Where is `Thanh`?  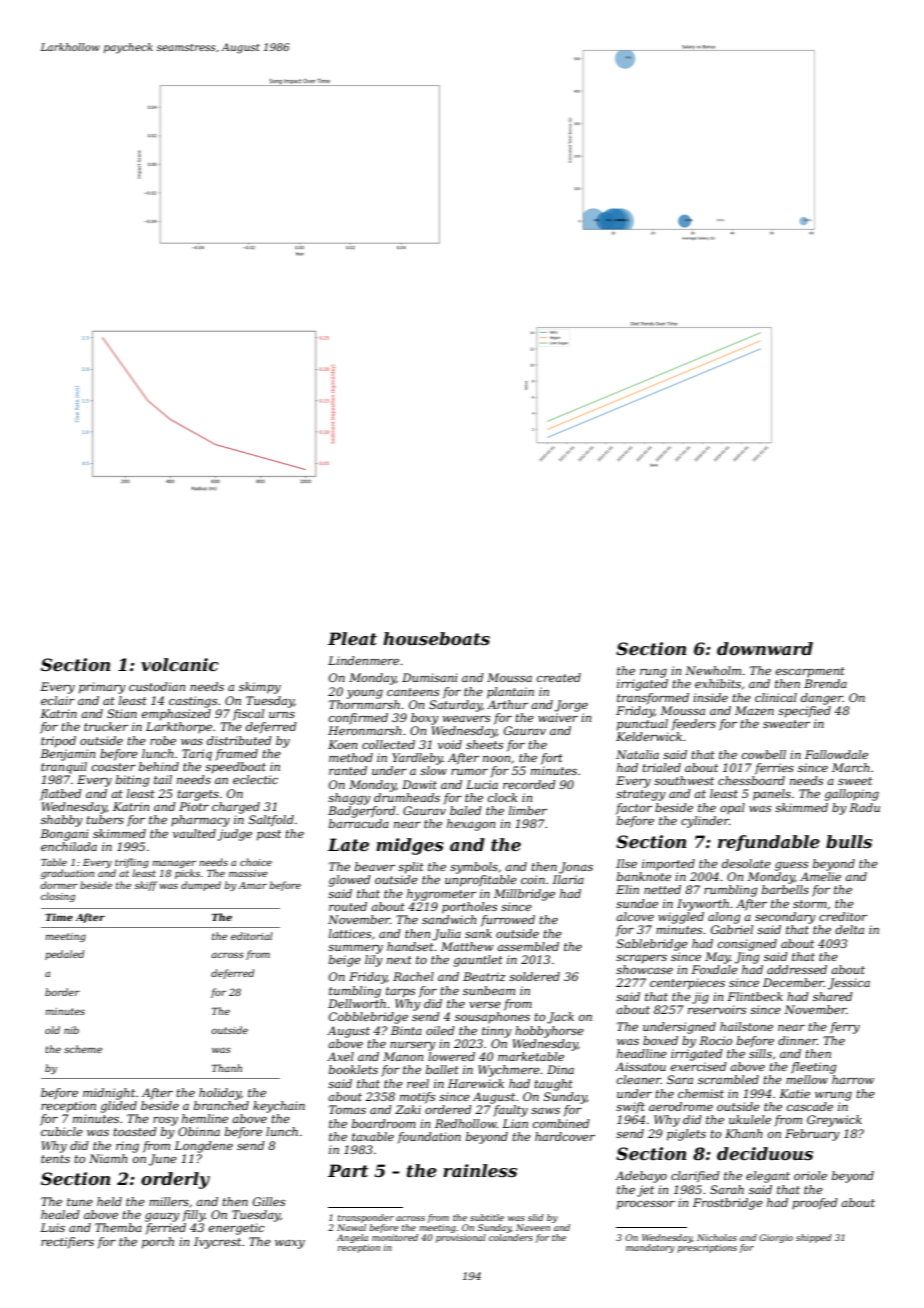 Thanh is located at coordinates (227, 1068).
